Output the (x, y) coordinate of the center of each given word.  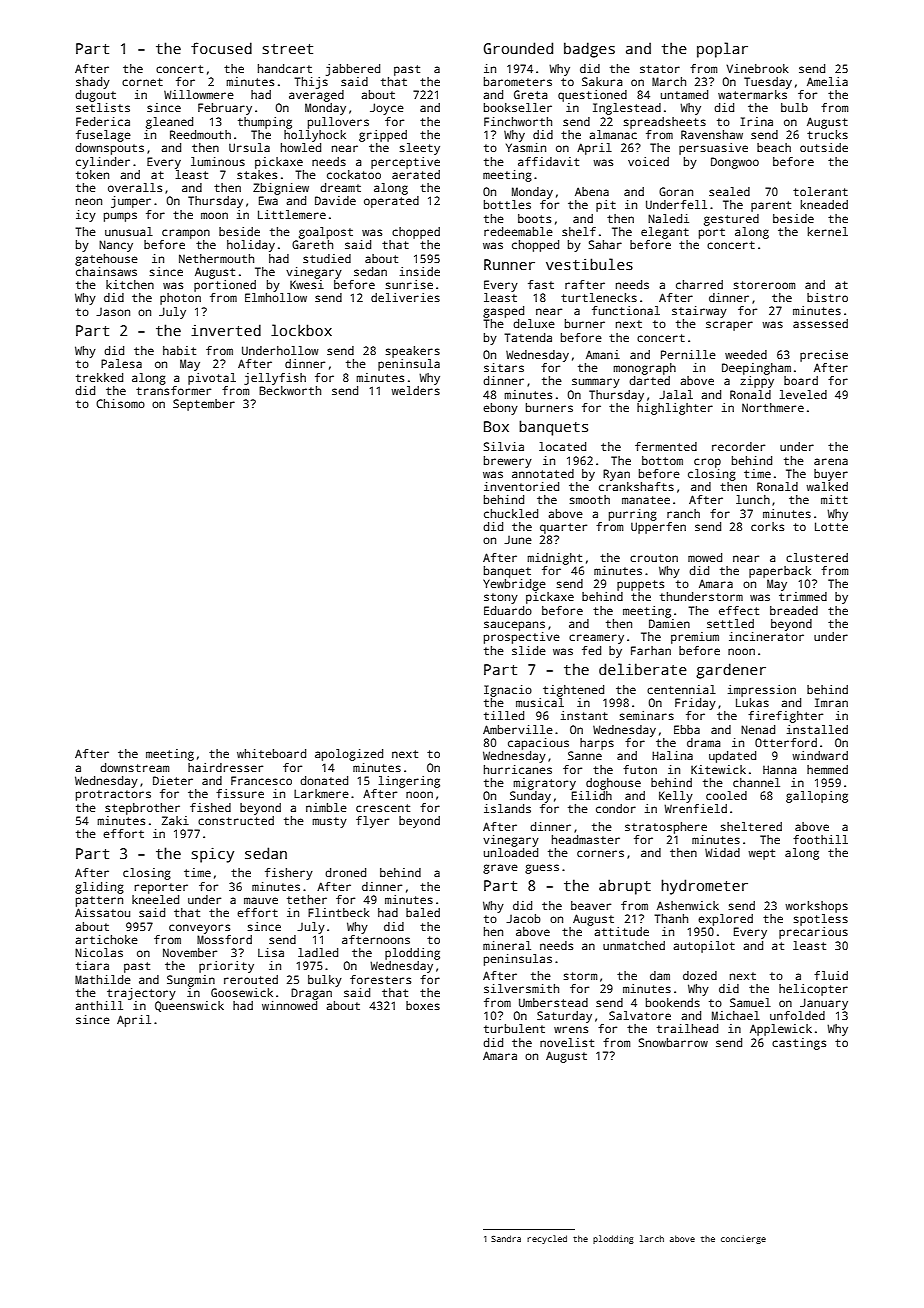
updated (732, 757)
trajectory (141, 994)
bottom (662, 460)
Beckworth (290, 390)
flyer (372, 822)
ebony (500, 409)
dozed (700, 975)
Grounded (518, 48)
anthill (99, 1005)
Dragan (311, 994)
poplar (722, 50)
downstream (134, 767)
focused (221, 48)
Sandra (506, 1238)
